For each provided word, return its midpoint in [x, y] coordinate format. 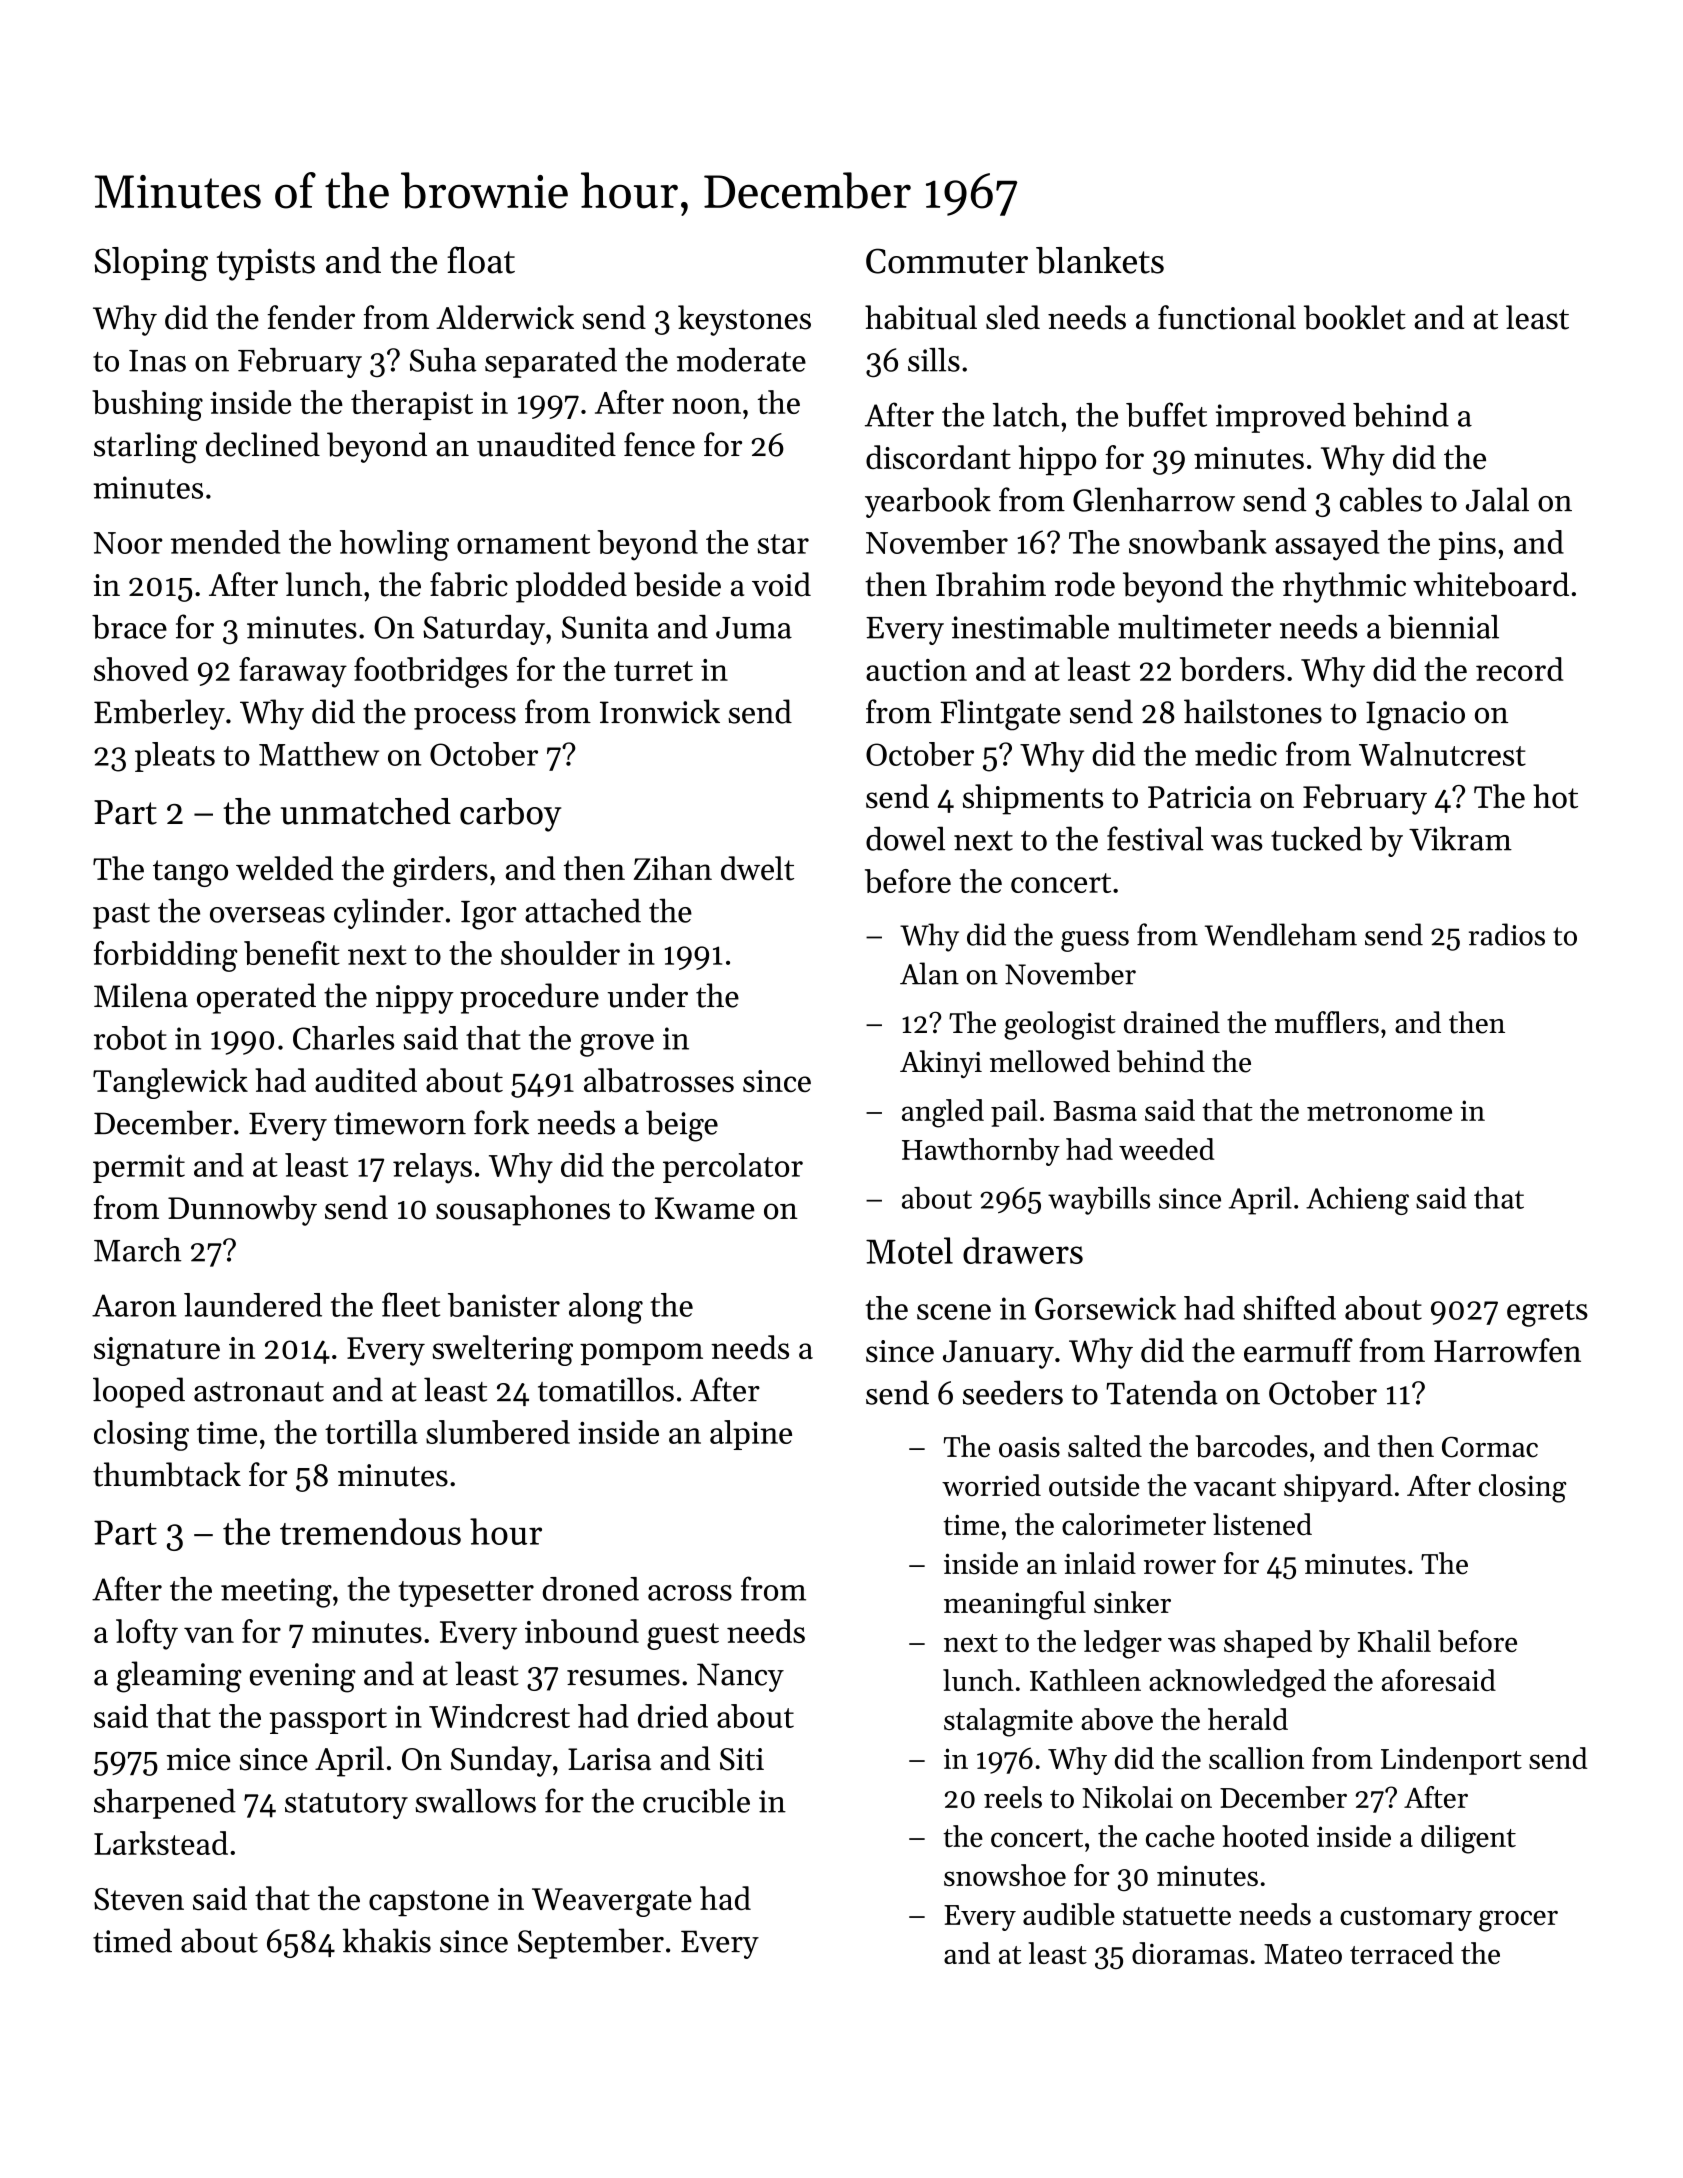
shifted [1289, 1308]
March [137, 1250]
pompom [641, 1354]
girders [440, 871]
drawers [1023, 1250]
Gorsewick [1105, 1308]
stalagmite [1008, 1722]
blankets [1100, 260]
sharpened [165, 1804]
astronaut [259, 1392]
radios [1507, 934]
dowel [905, 838]
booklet [1355, 317]
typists [266, 264]
